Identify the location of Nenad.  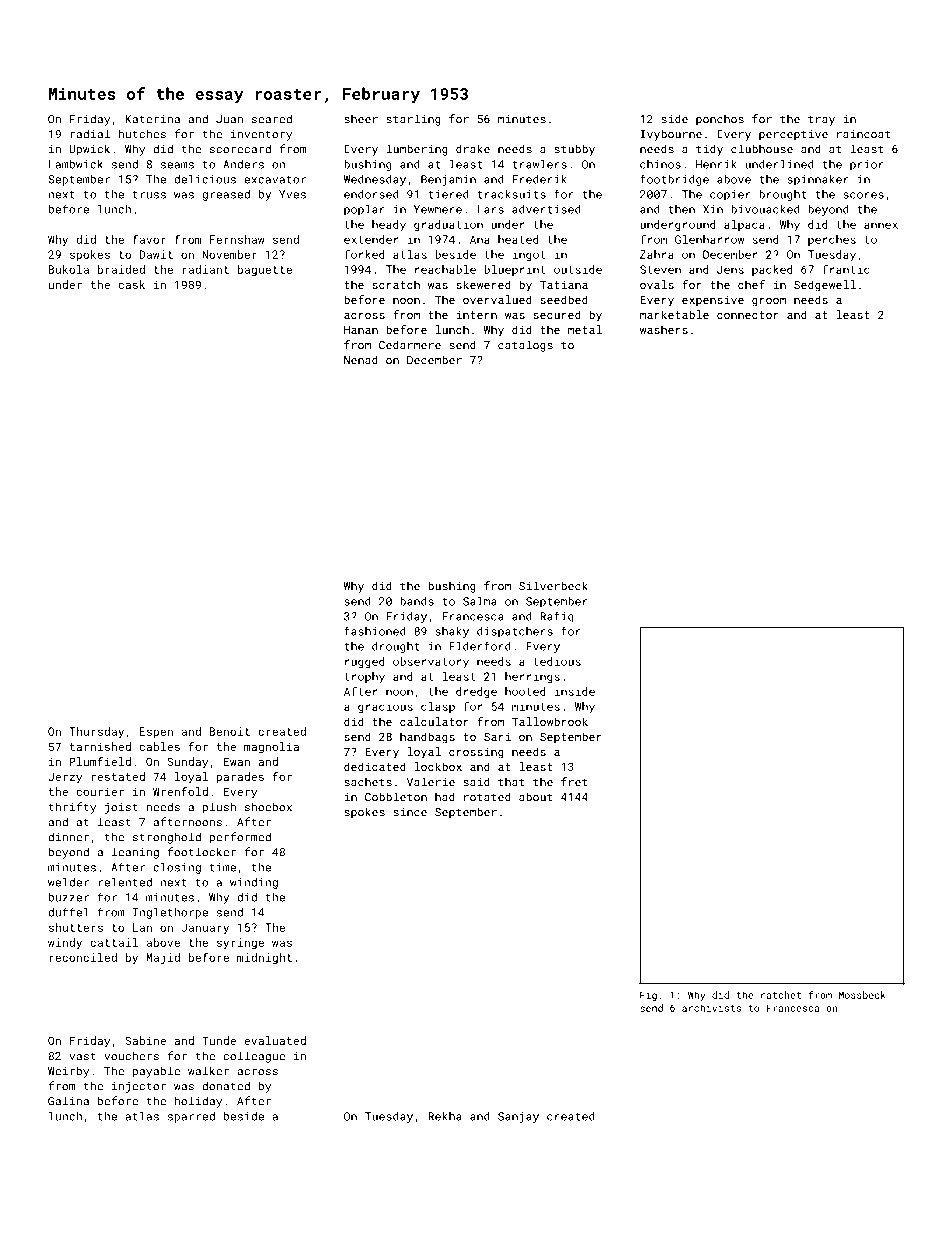
(361, 360).
